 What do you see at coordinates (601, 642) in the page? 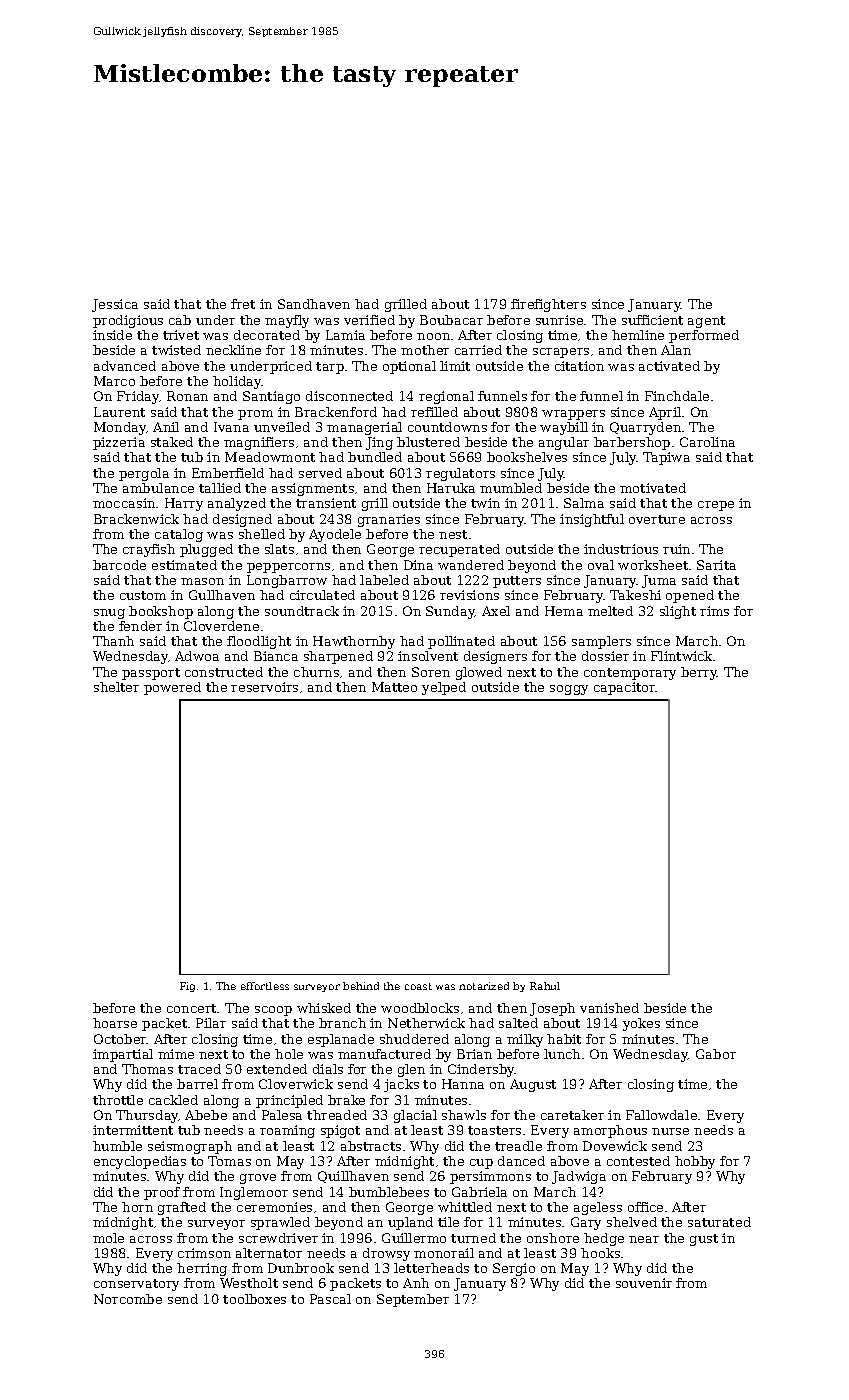
I see `samplers` at bounding box center [601, 642].
